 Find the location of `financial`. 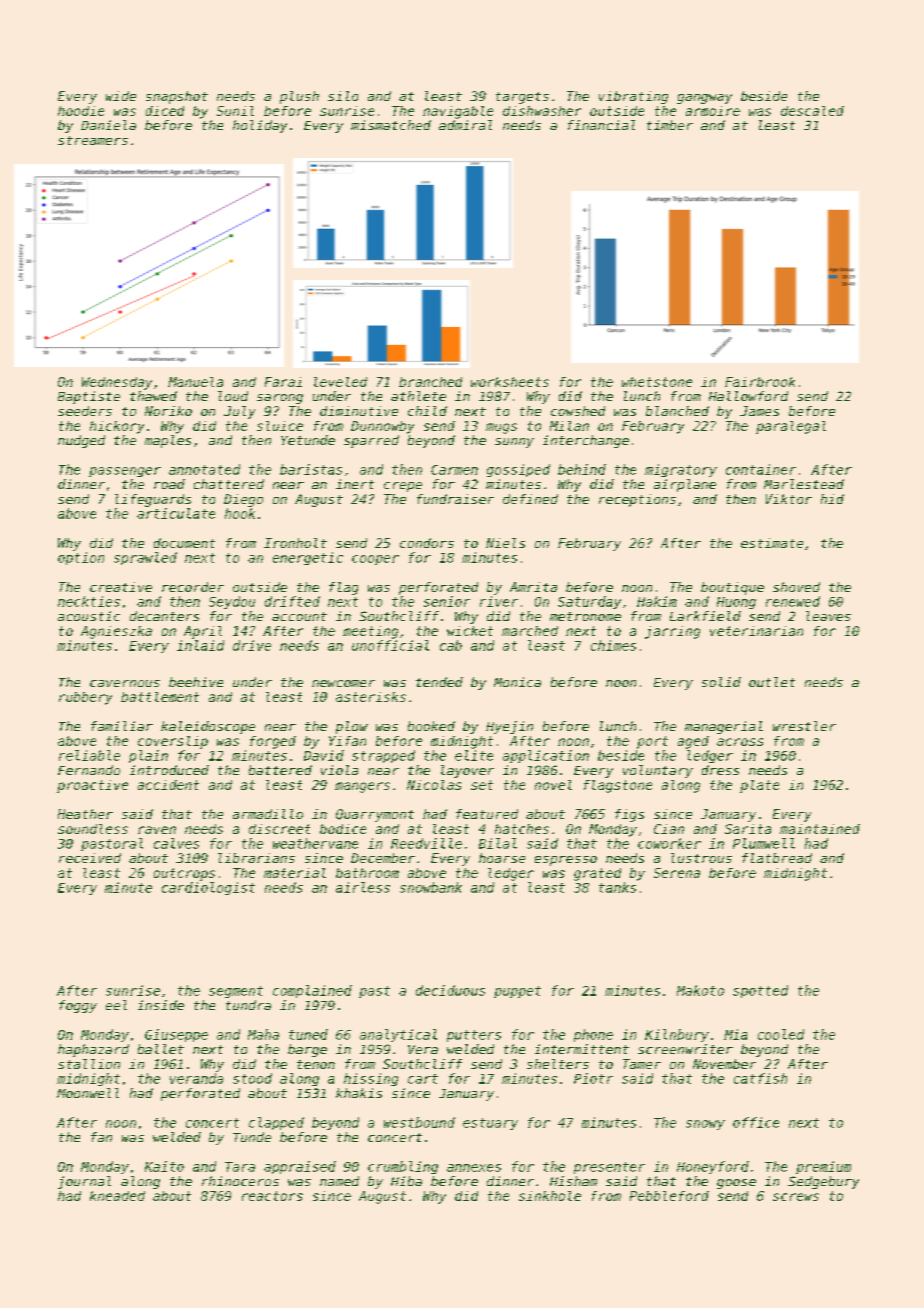

financial is located at coordinates (601, 125).
